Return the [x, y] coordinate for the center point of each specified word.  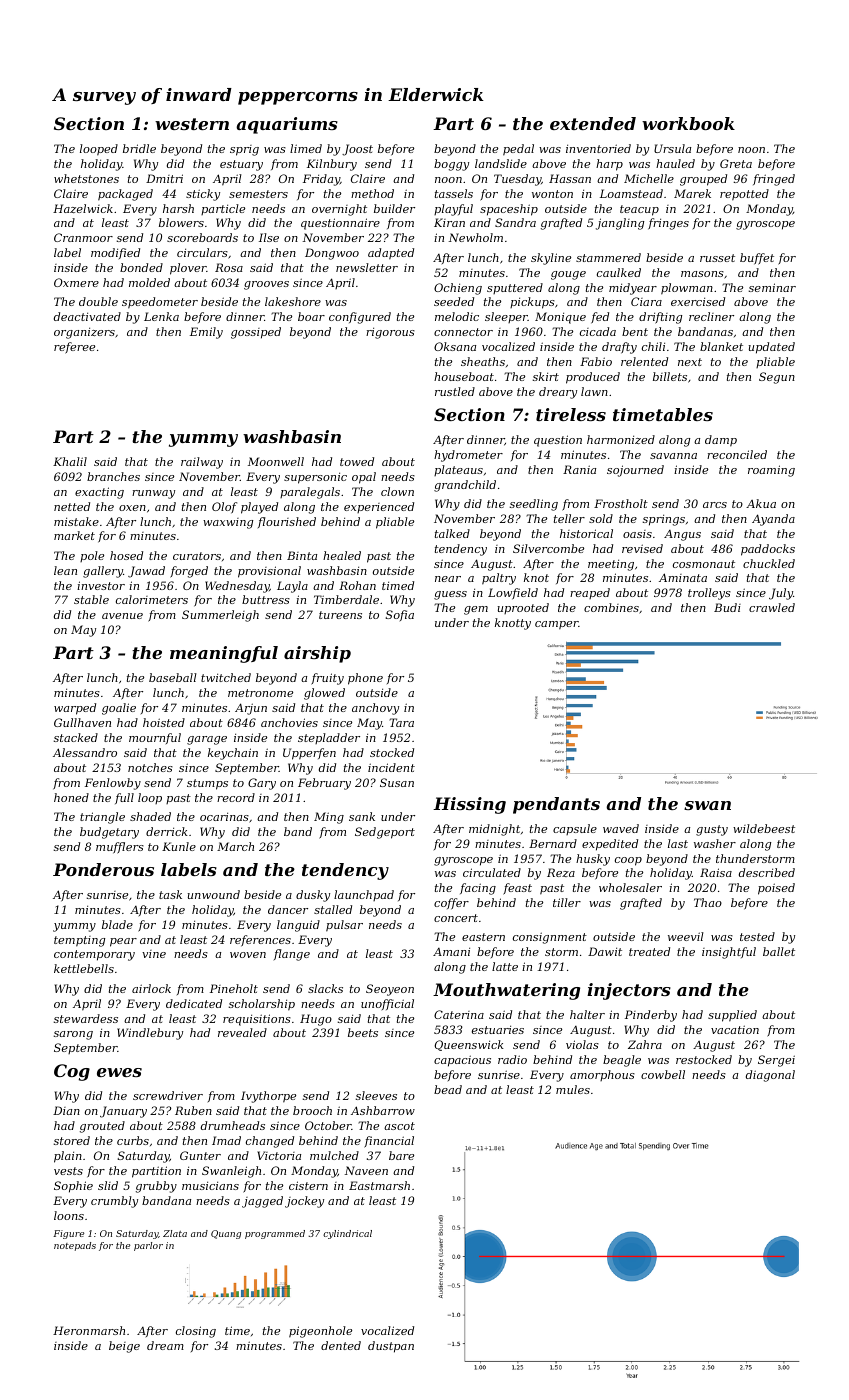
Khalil [70, 461]
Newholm [476, 237]
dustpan [391, 1347]
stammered [608, 257]
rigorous [390, 333]
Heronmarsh [89, 1330]
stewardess [86, 1018]
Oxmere [76, 282]
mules [573, 1089]
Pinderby [651, 1016]
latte [505, 966]
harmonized [621, 439]
